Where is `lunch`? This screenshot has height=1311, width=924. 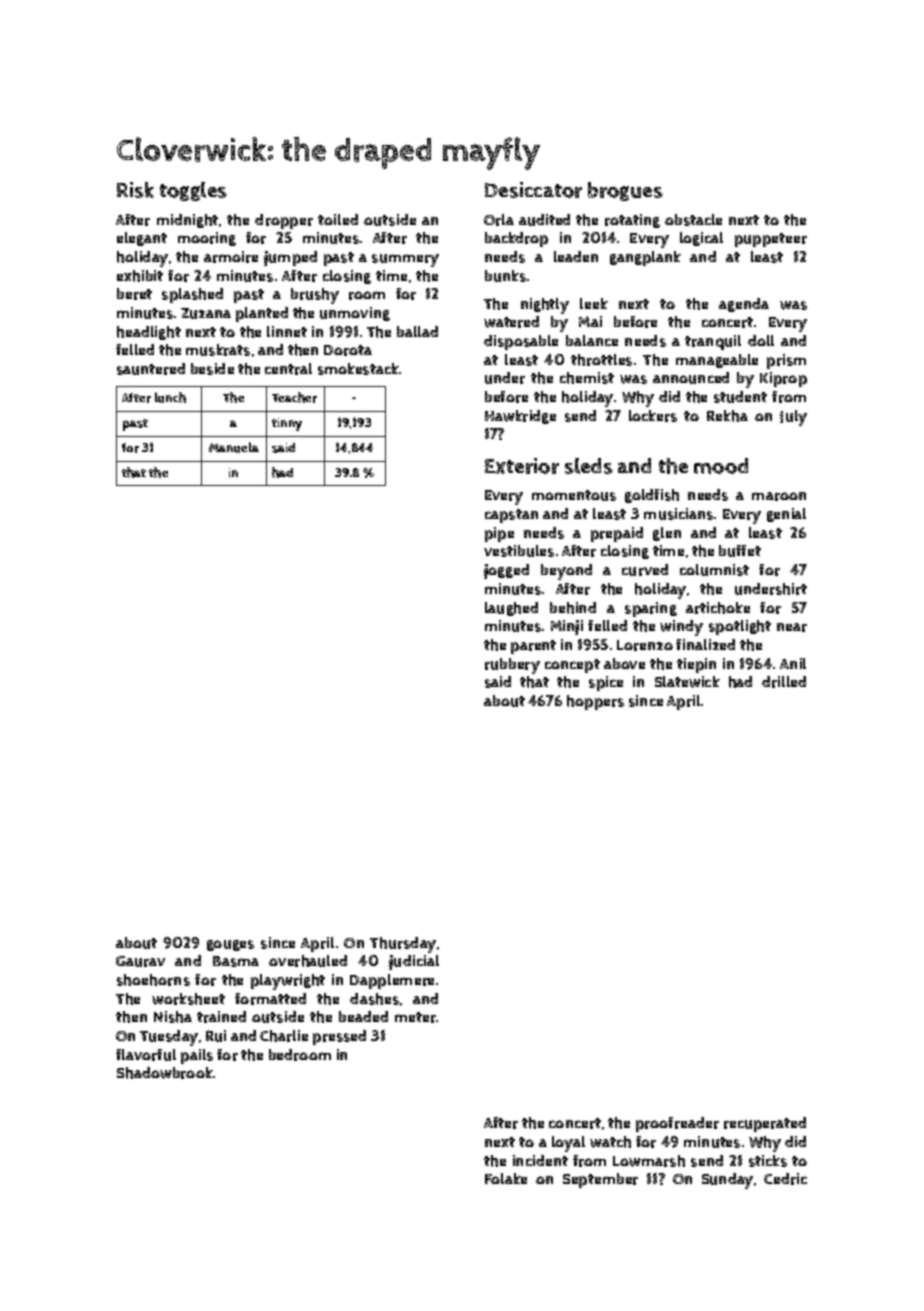
lunch is located at coordinates (170, 397).
